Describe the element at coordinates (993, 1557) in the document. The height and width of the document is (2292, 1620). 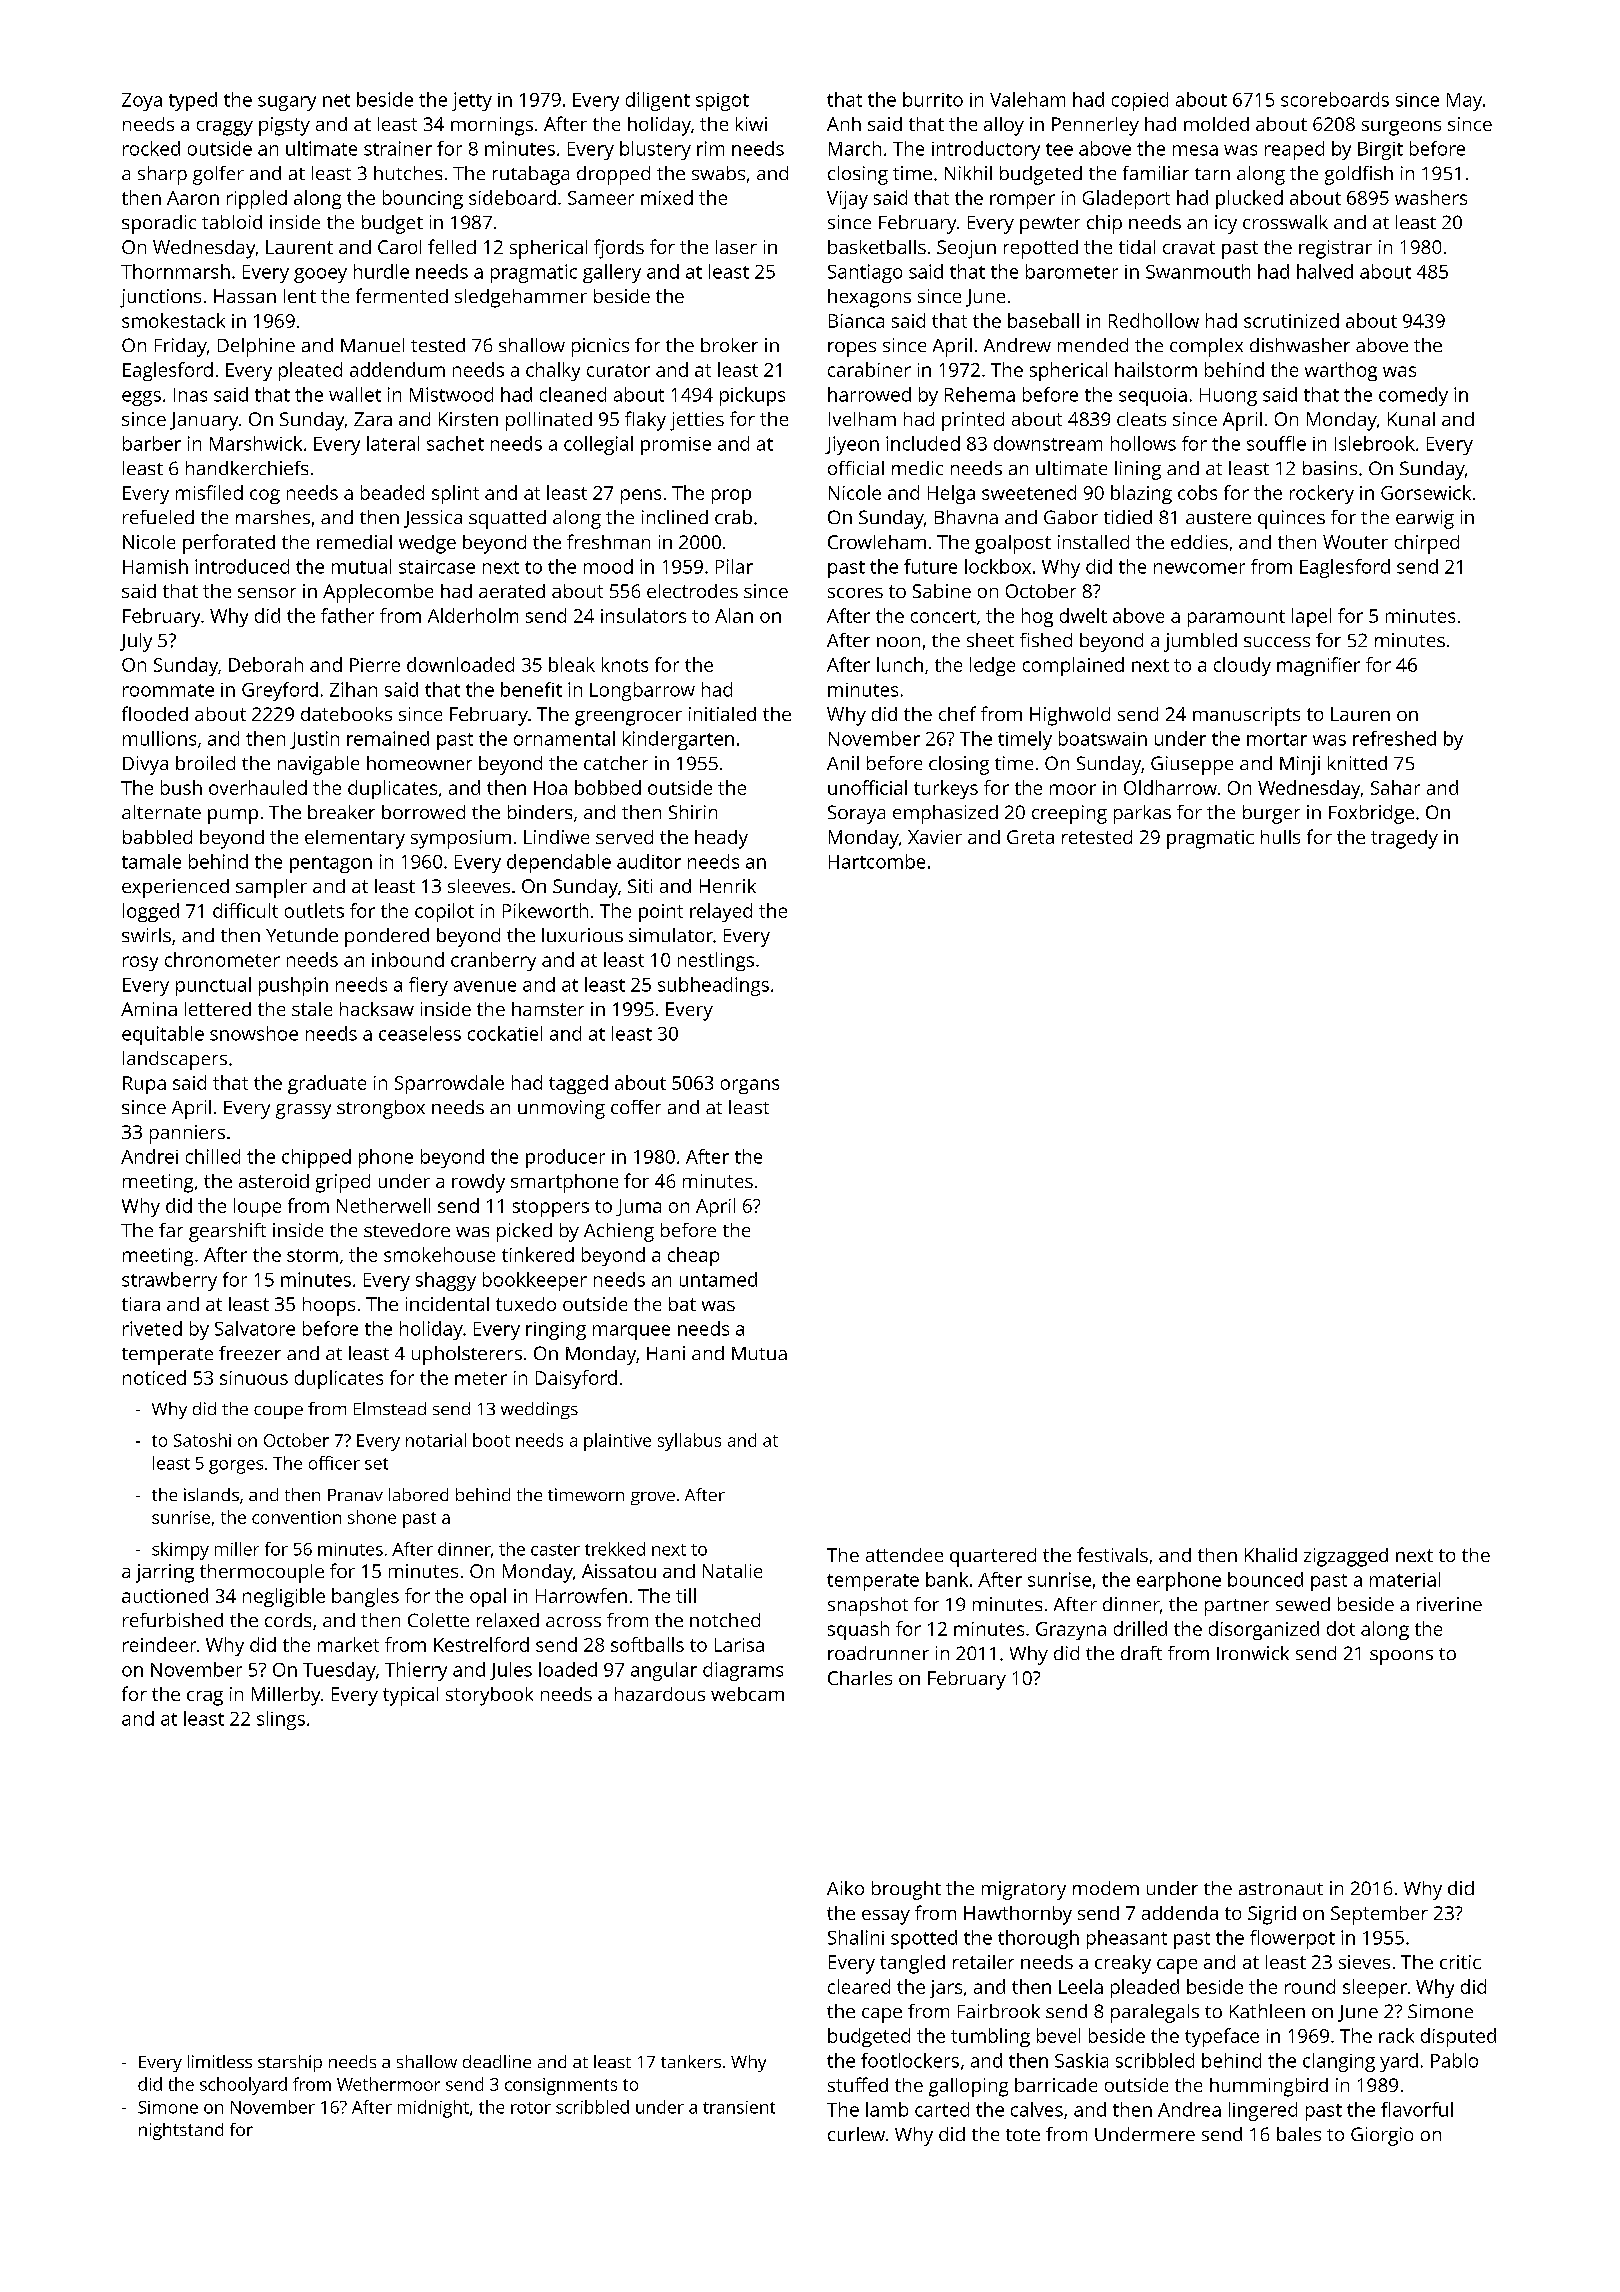
I see `quartered` at that location.
